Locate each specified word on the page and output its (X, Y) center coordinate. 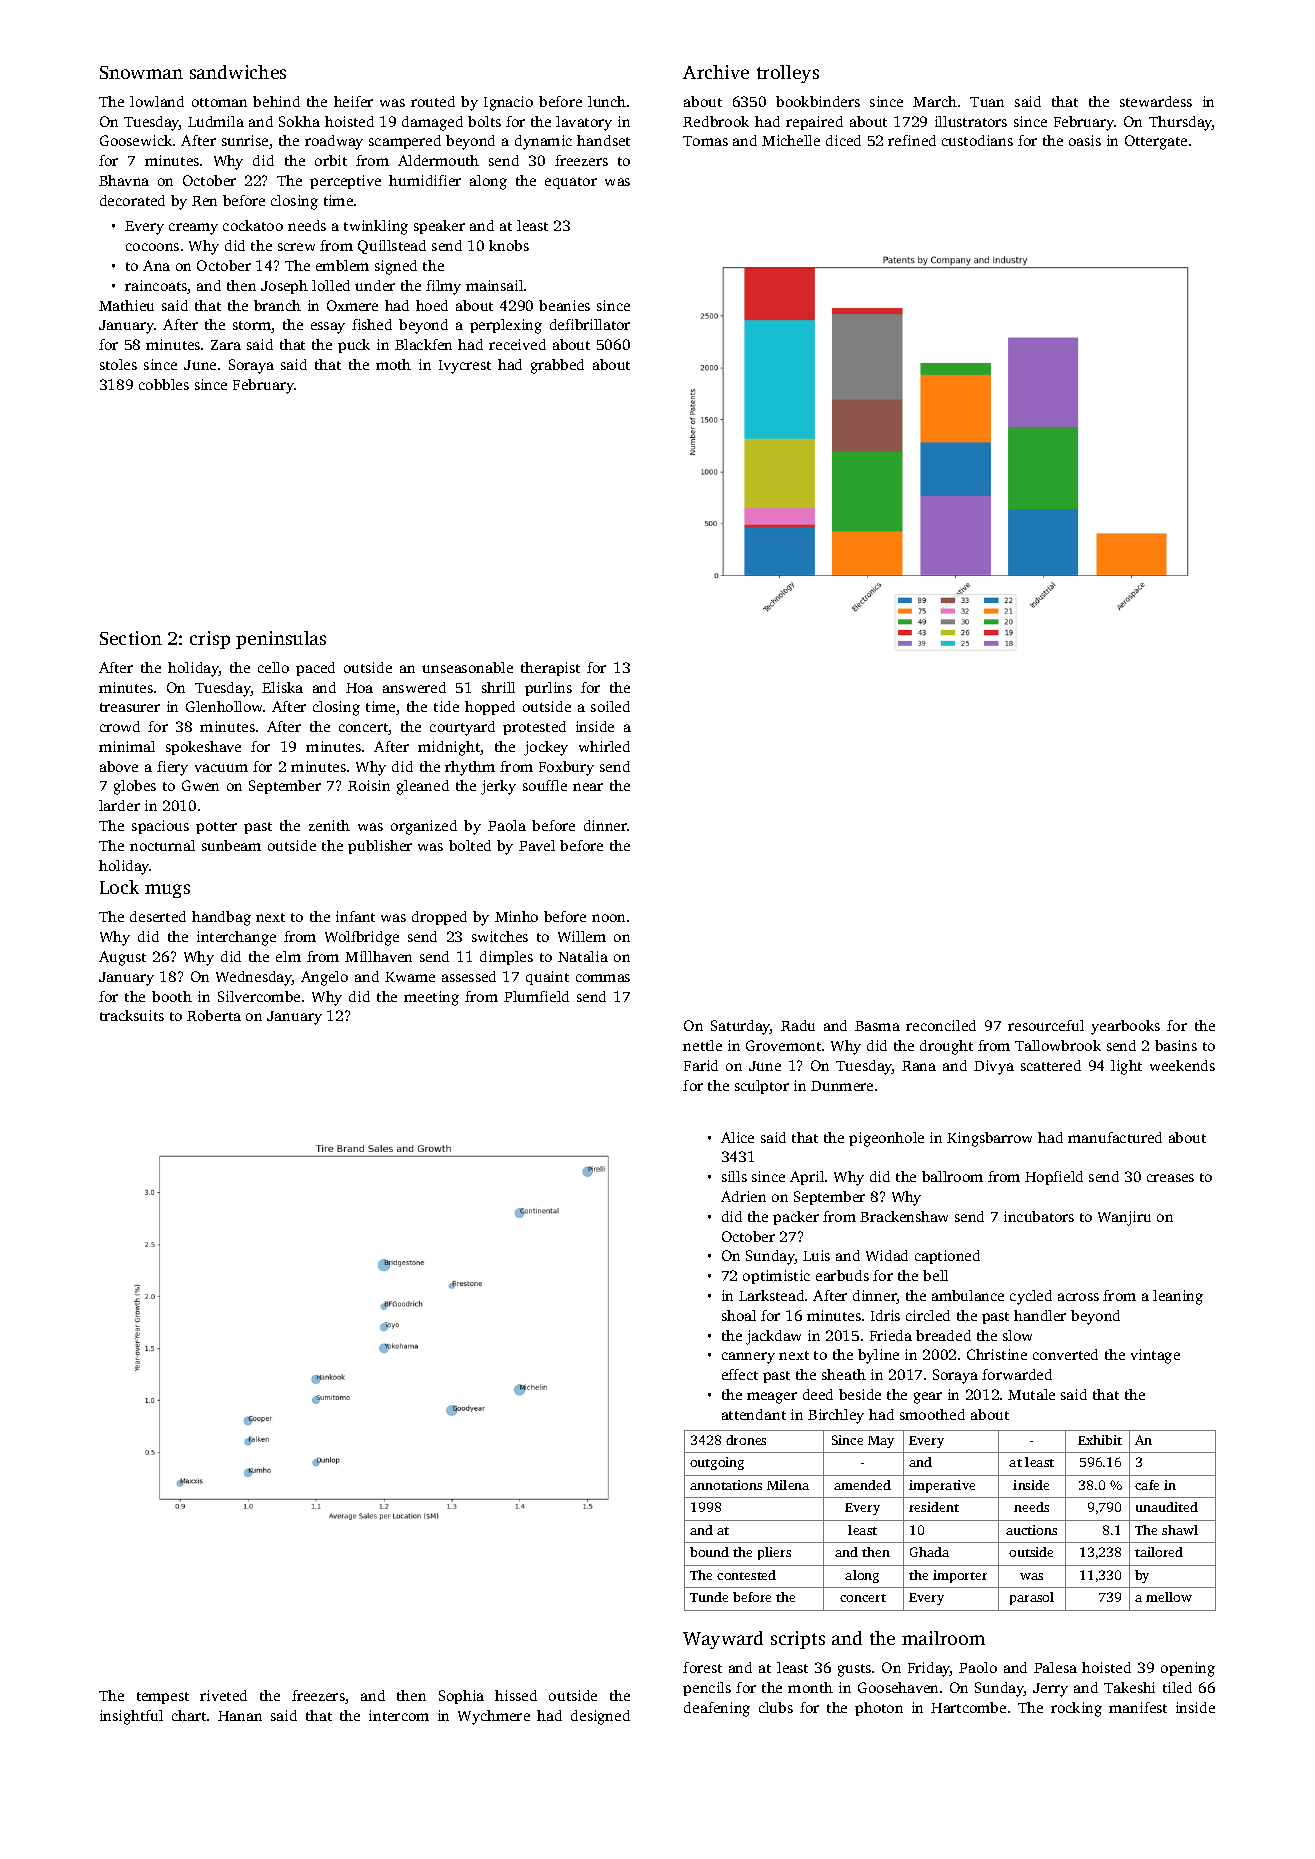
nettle (702, 1045)
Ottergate (1156, 142)
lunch (607, 101)
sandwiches (238, 72)
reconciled (941, 1025)
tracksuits (132, 1015)
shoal (739, 1315)
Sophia (461, 1697)
